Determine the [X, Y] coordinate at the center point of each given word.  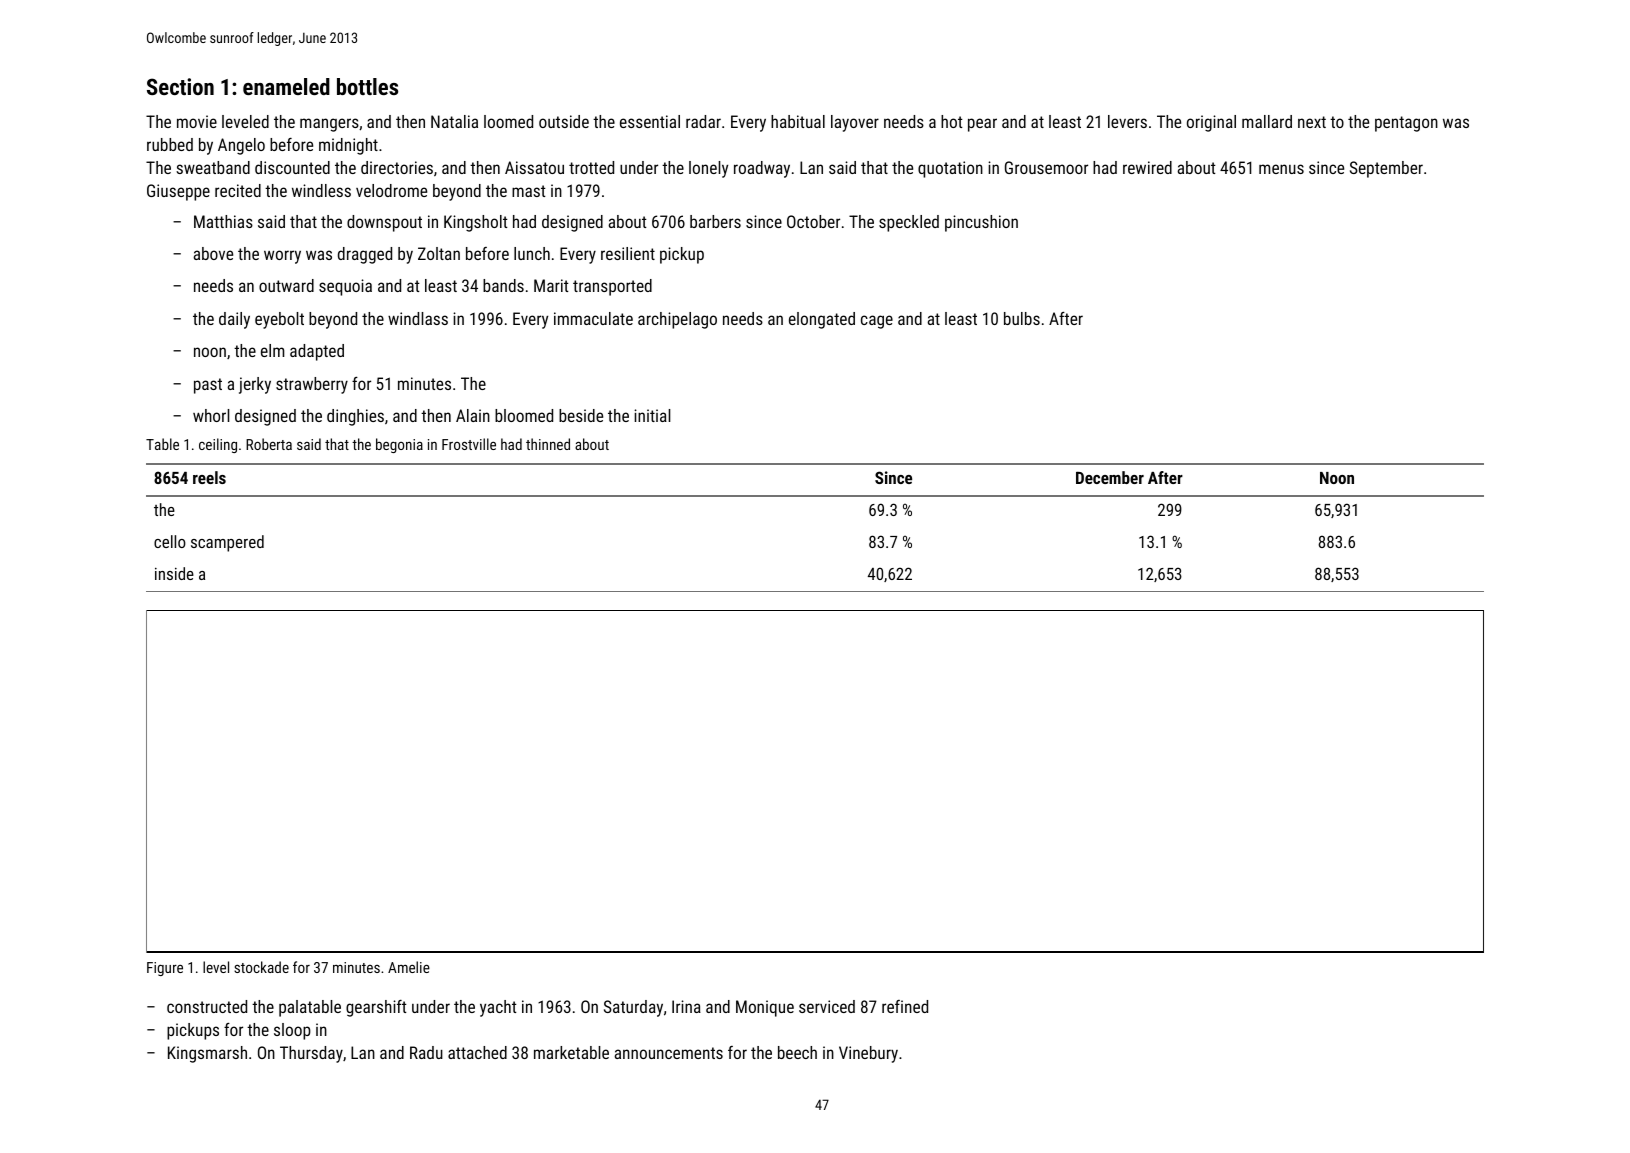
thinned [548, 444]
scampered [227, 543]
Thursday [311, 1054]
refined [905, 1006]
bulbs [1022, 318]
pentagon [1406, 124]
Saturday [633, 1008]
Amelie [409, 967]
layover [855, 123]
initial [652, 415]
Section [180, 86]
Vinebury [868, 1054]
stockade [261, 967]
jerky [255, 385]
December [1110, 477]
